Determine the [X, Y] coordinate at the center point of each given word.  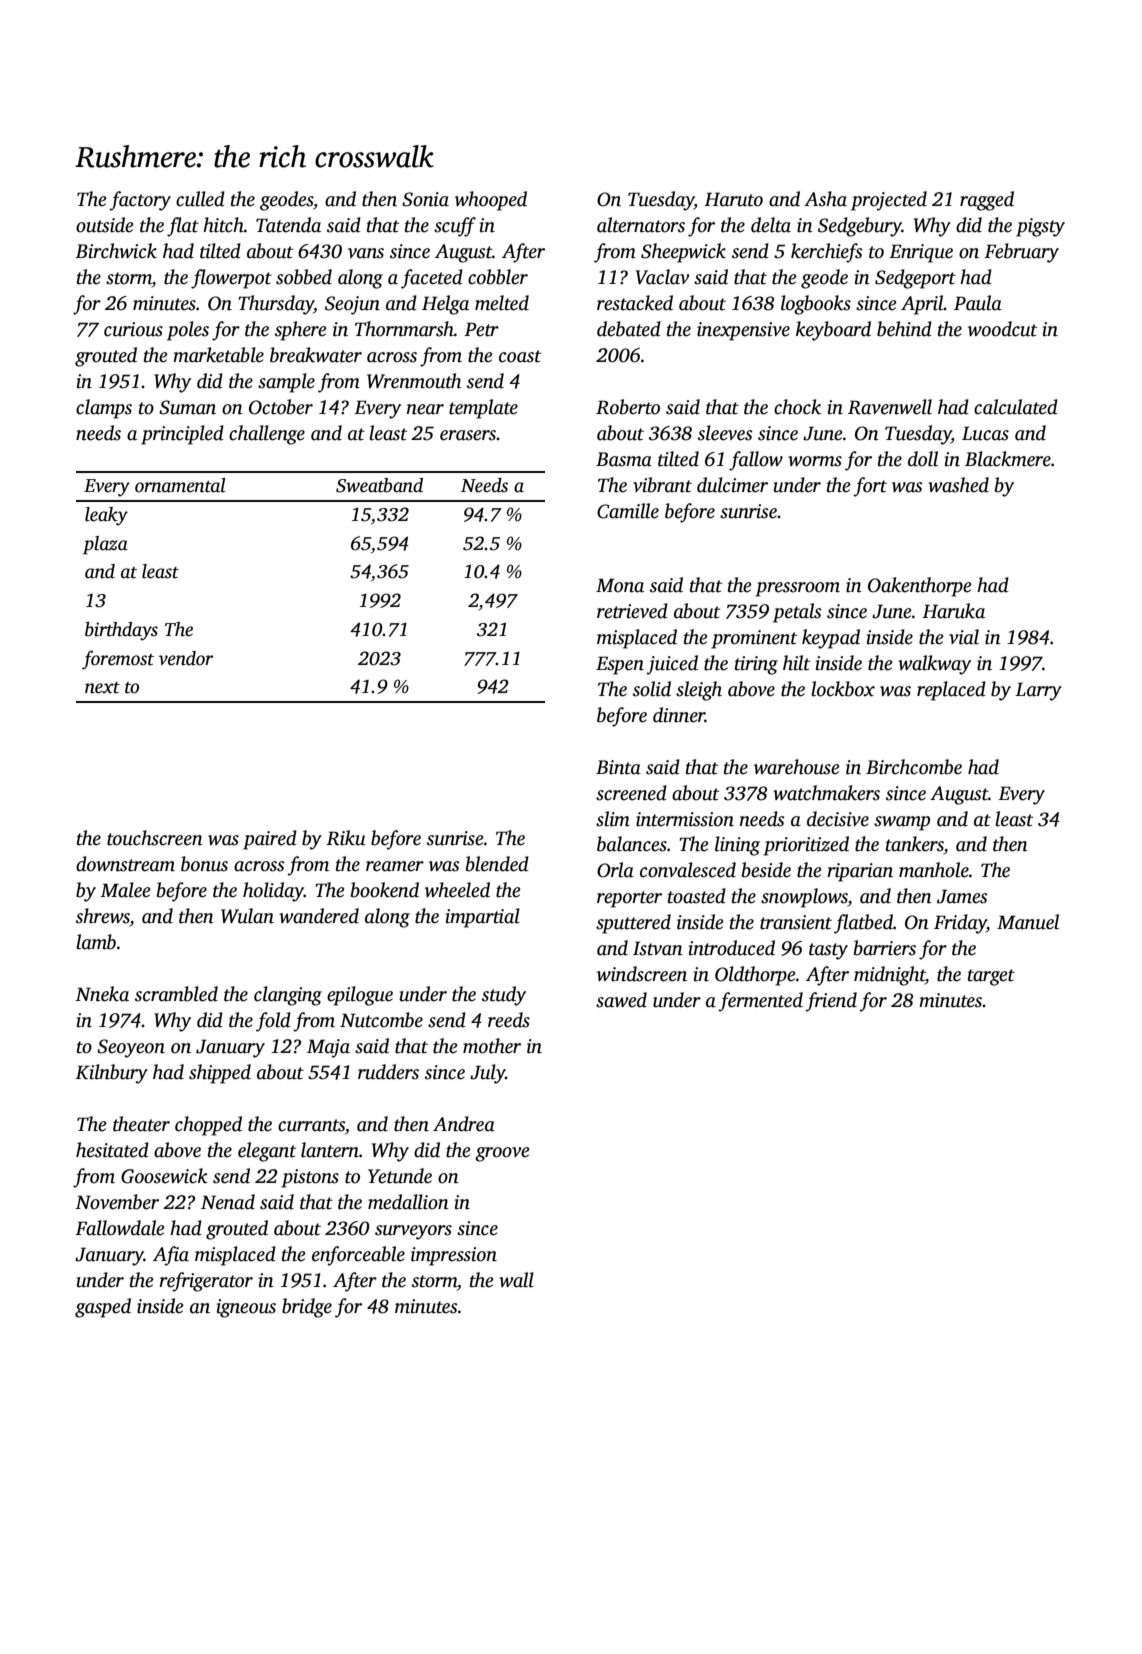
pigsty [1040, 227]
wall [516, 1280]
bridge [307, 1308]
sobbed [304, 277]
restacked [635, 303]
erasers [468, 435]
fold [273, 1022]
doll [923, 459]
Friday [960, 924]
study [504, 996]
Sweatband [379, 485]
